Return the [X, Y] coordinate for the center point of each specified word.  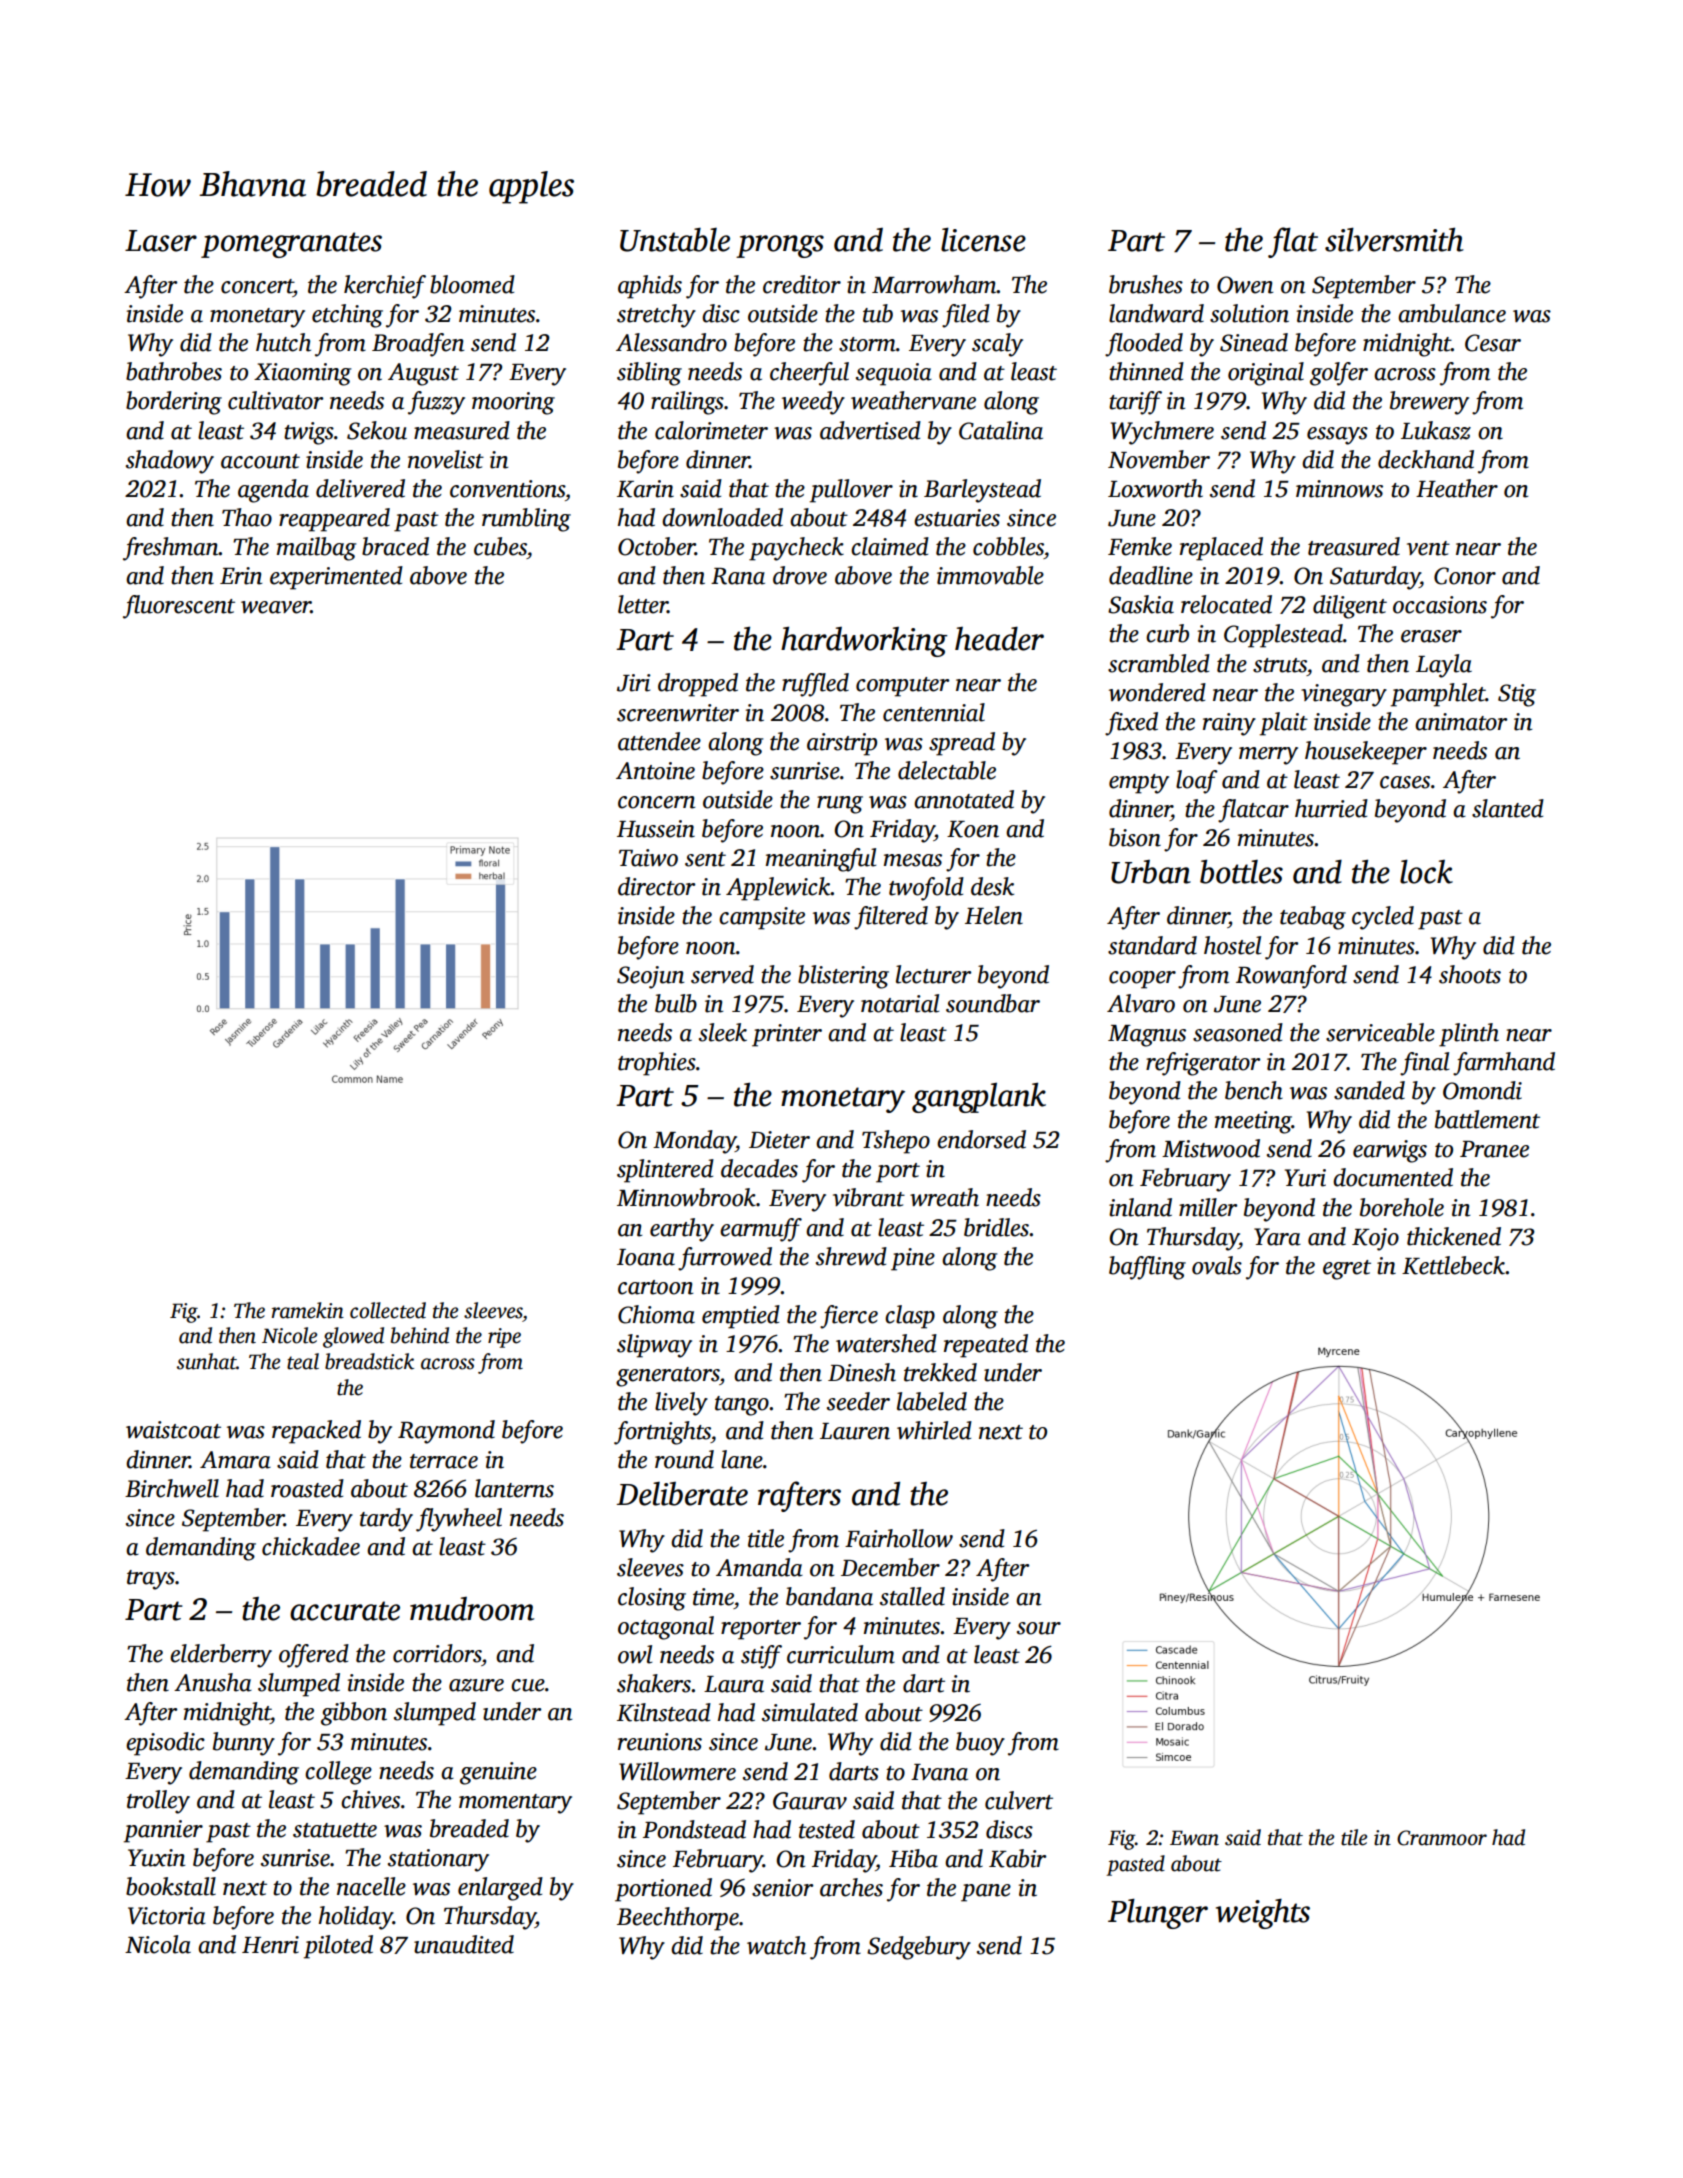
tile [1354, 1837]
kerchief [385, 287]
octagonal [666, 1628]
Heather [1457, 488]
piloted [338, 1947]
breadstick [369, 1361]
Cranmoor [1442, 1838]
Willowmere [677, 1771]
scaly [997, 345]
